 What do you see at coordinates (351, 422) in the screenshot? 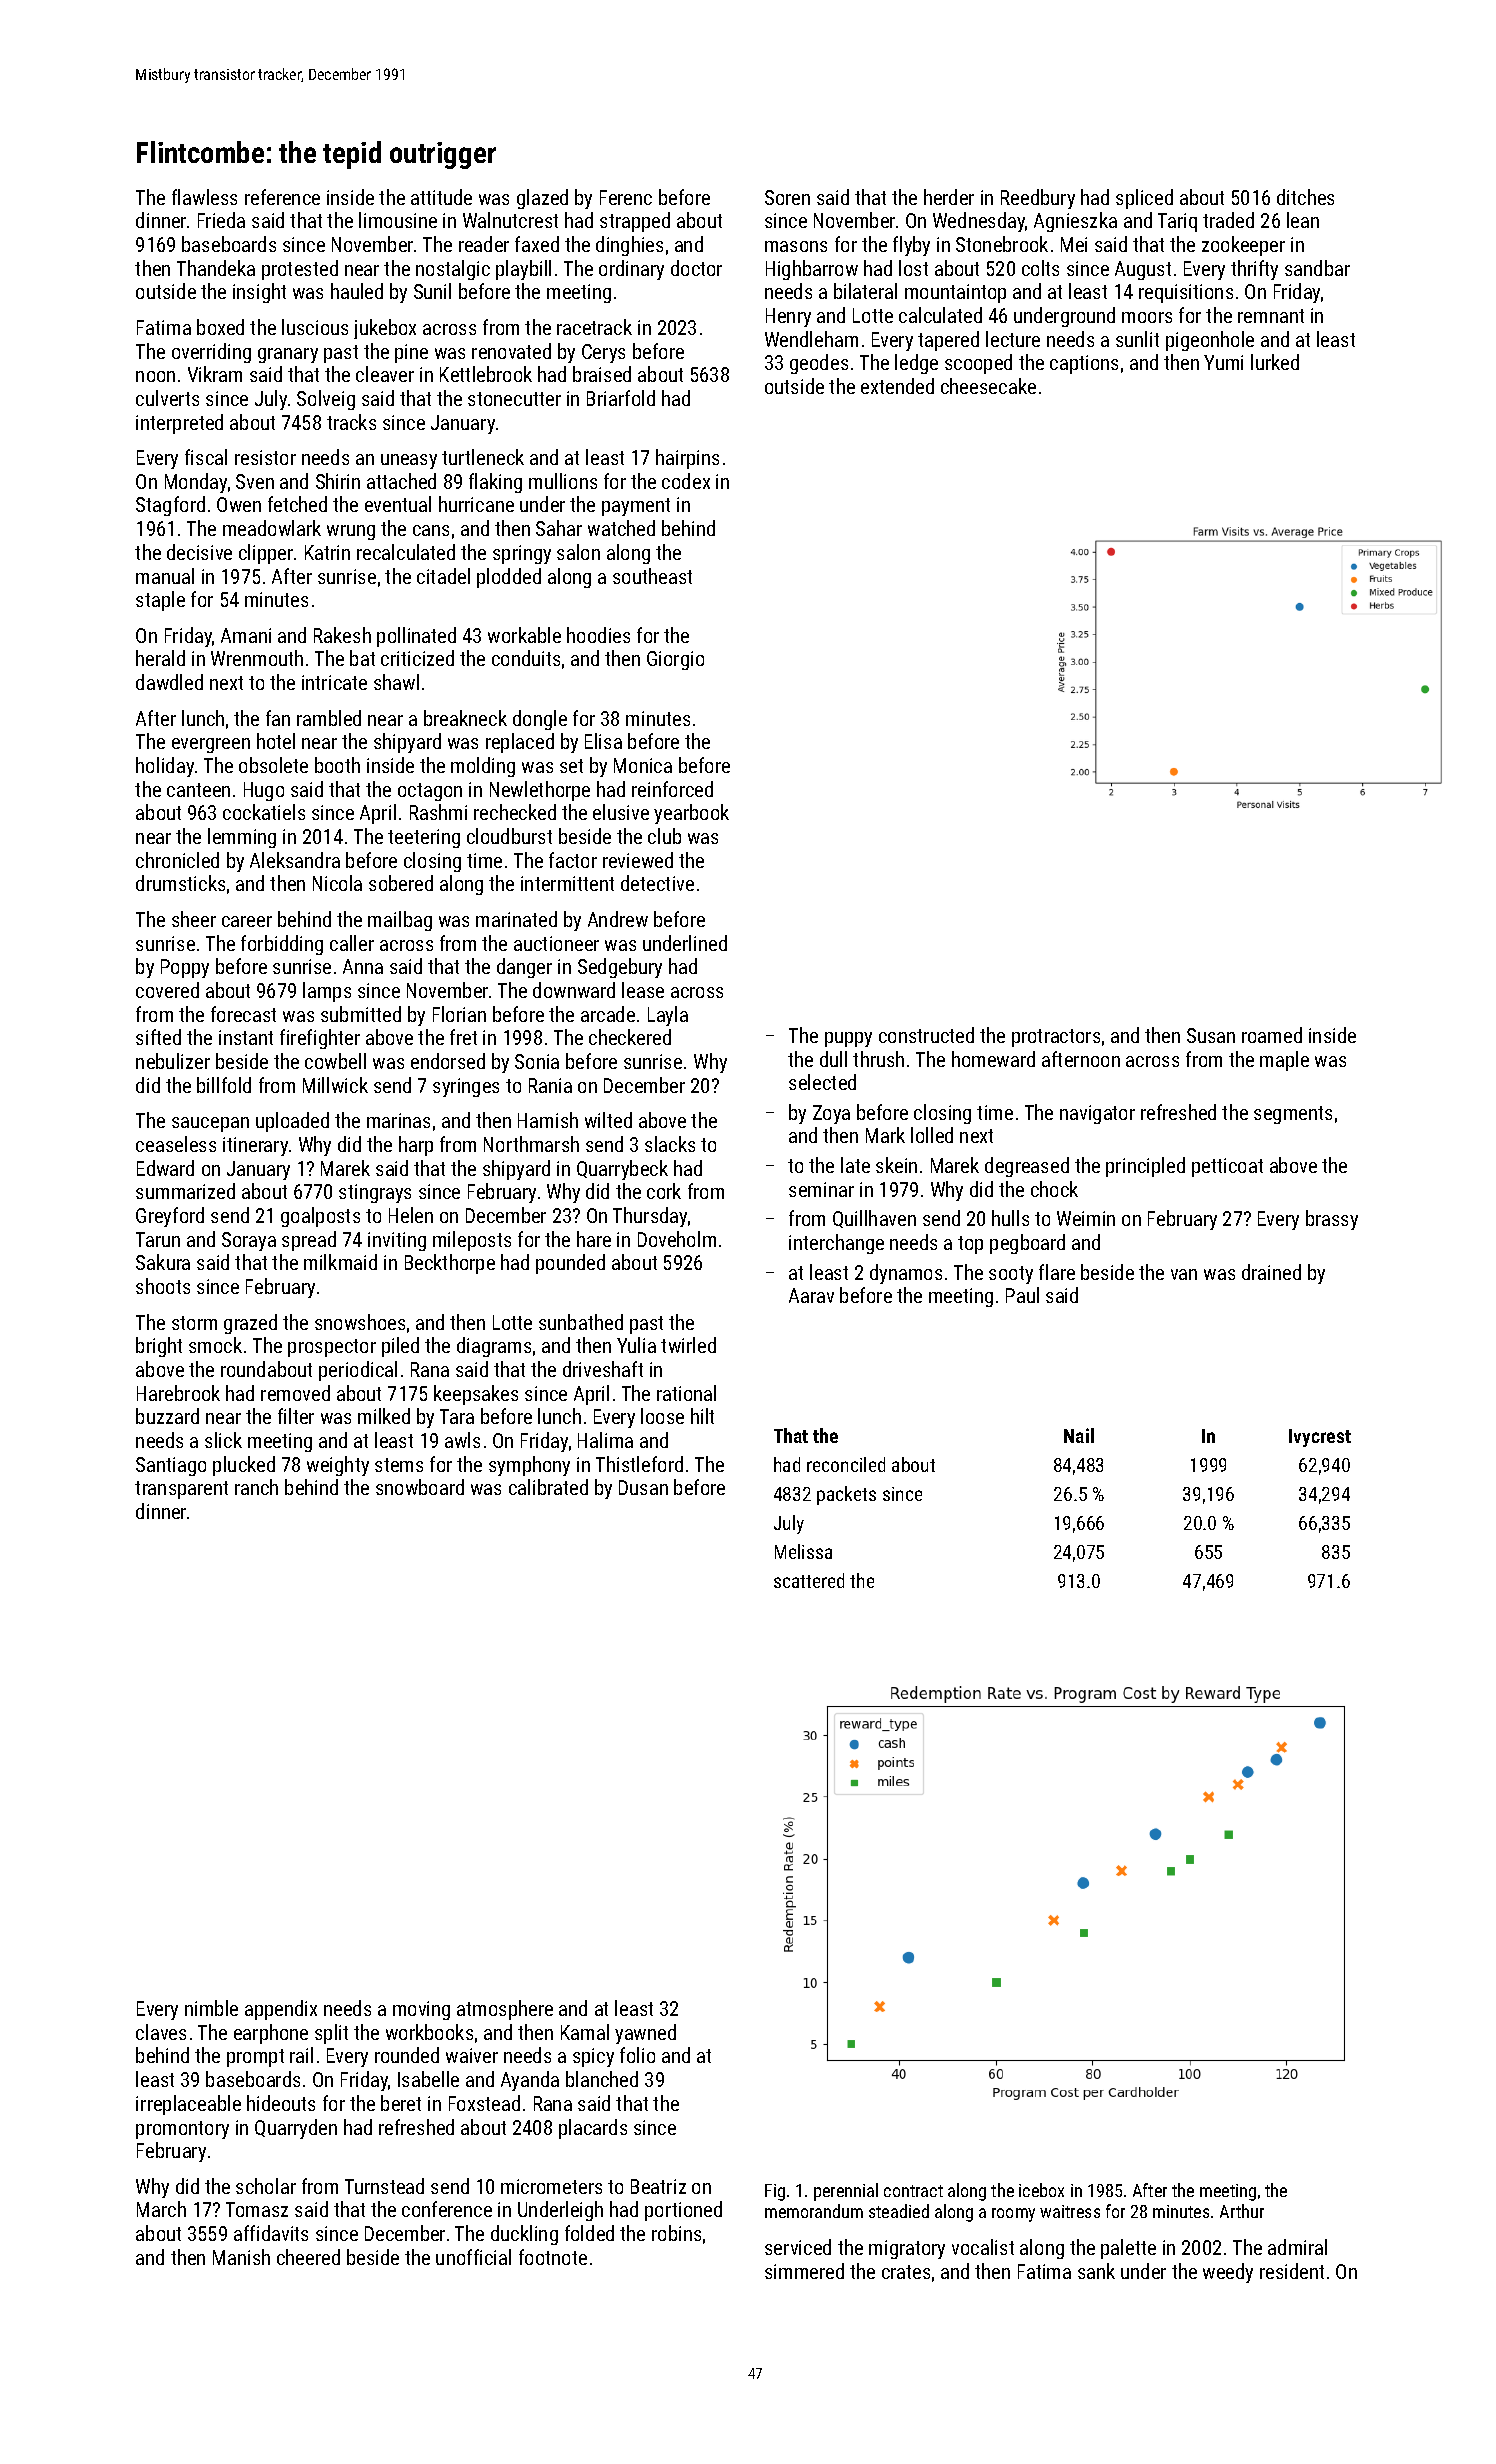
I see `tracks` at bounding box center [351, 422].
